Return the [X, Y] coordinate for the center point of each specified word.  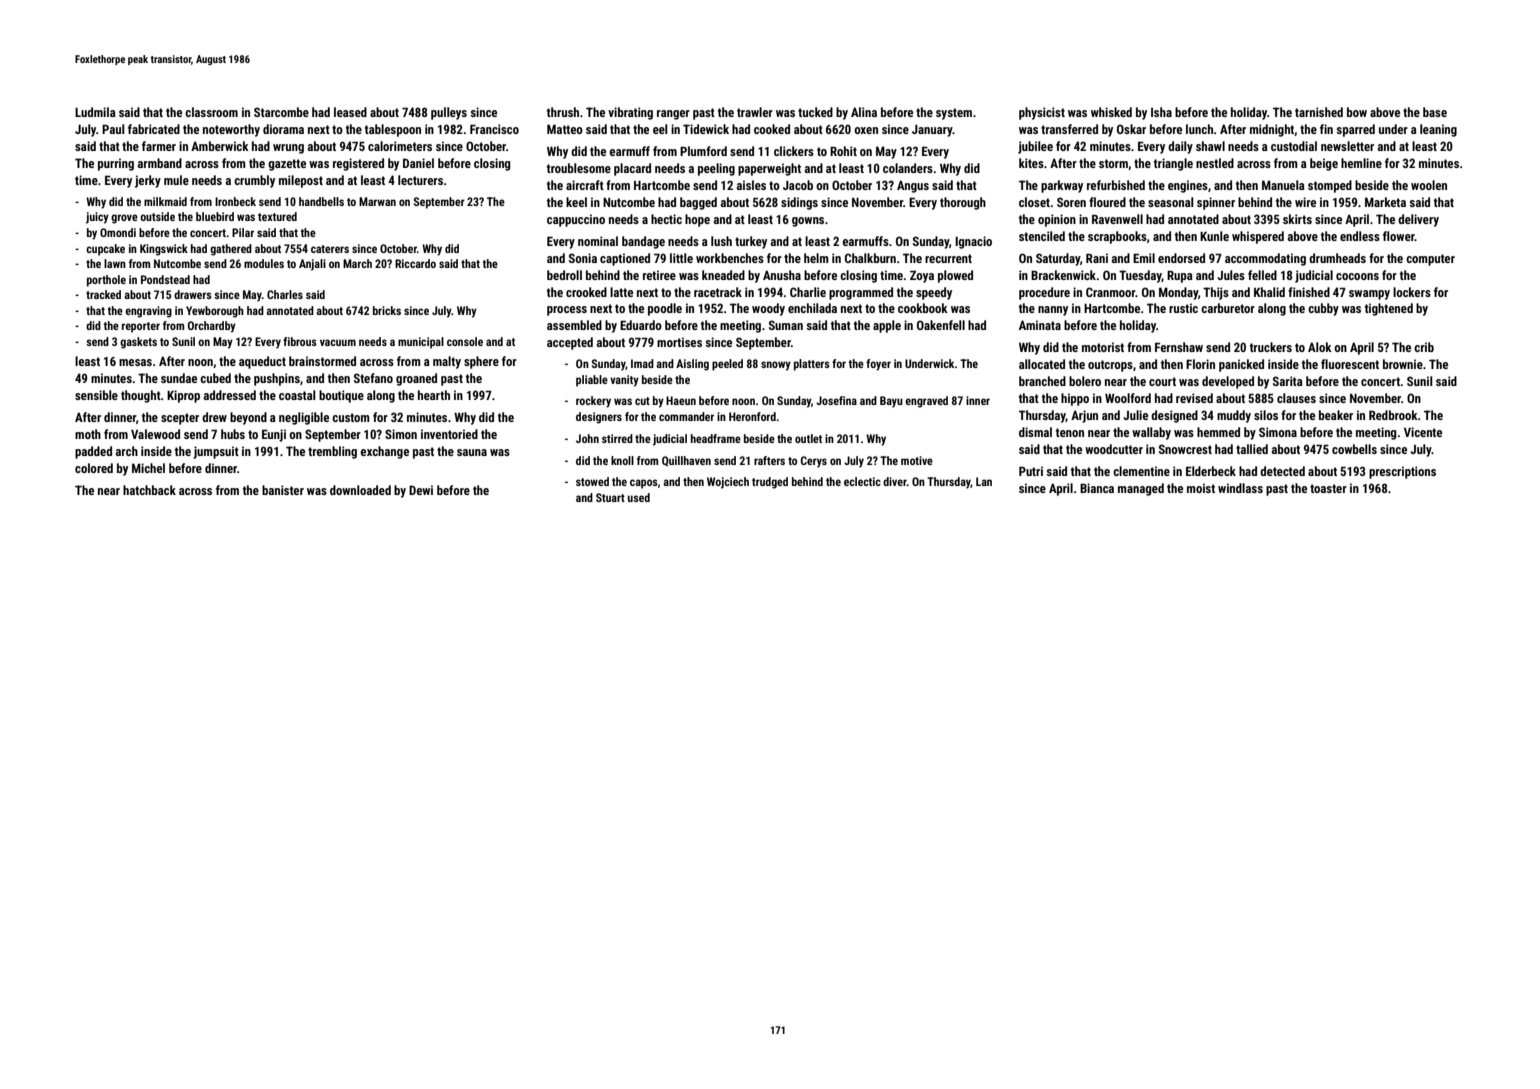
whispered [1258, 237]
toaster [1328, 488]
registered [358, 164]
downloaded [360, 490]
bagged [698, 203]
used [639, 497]
